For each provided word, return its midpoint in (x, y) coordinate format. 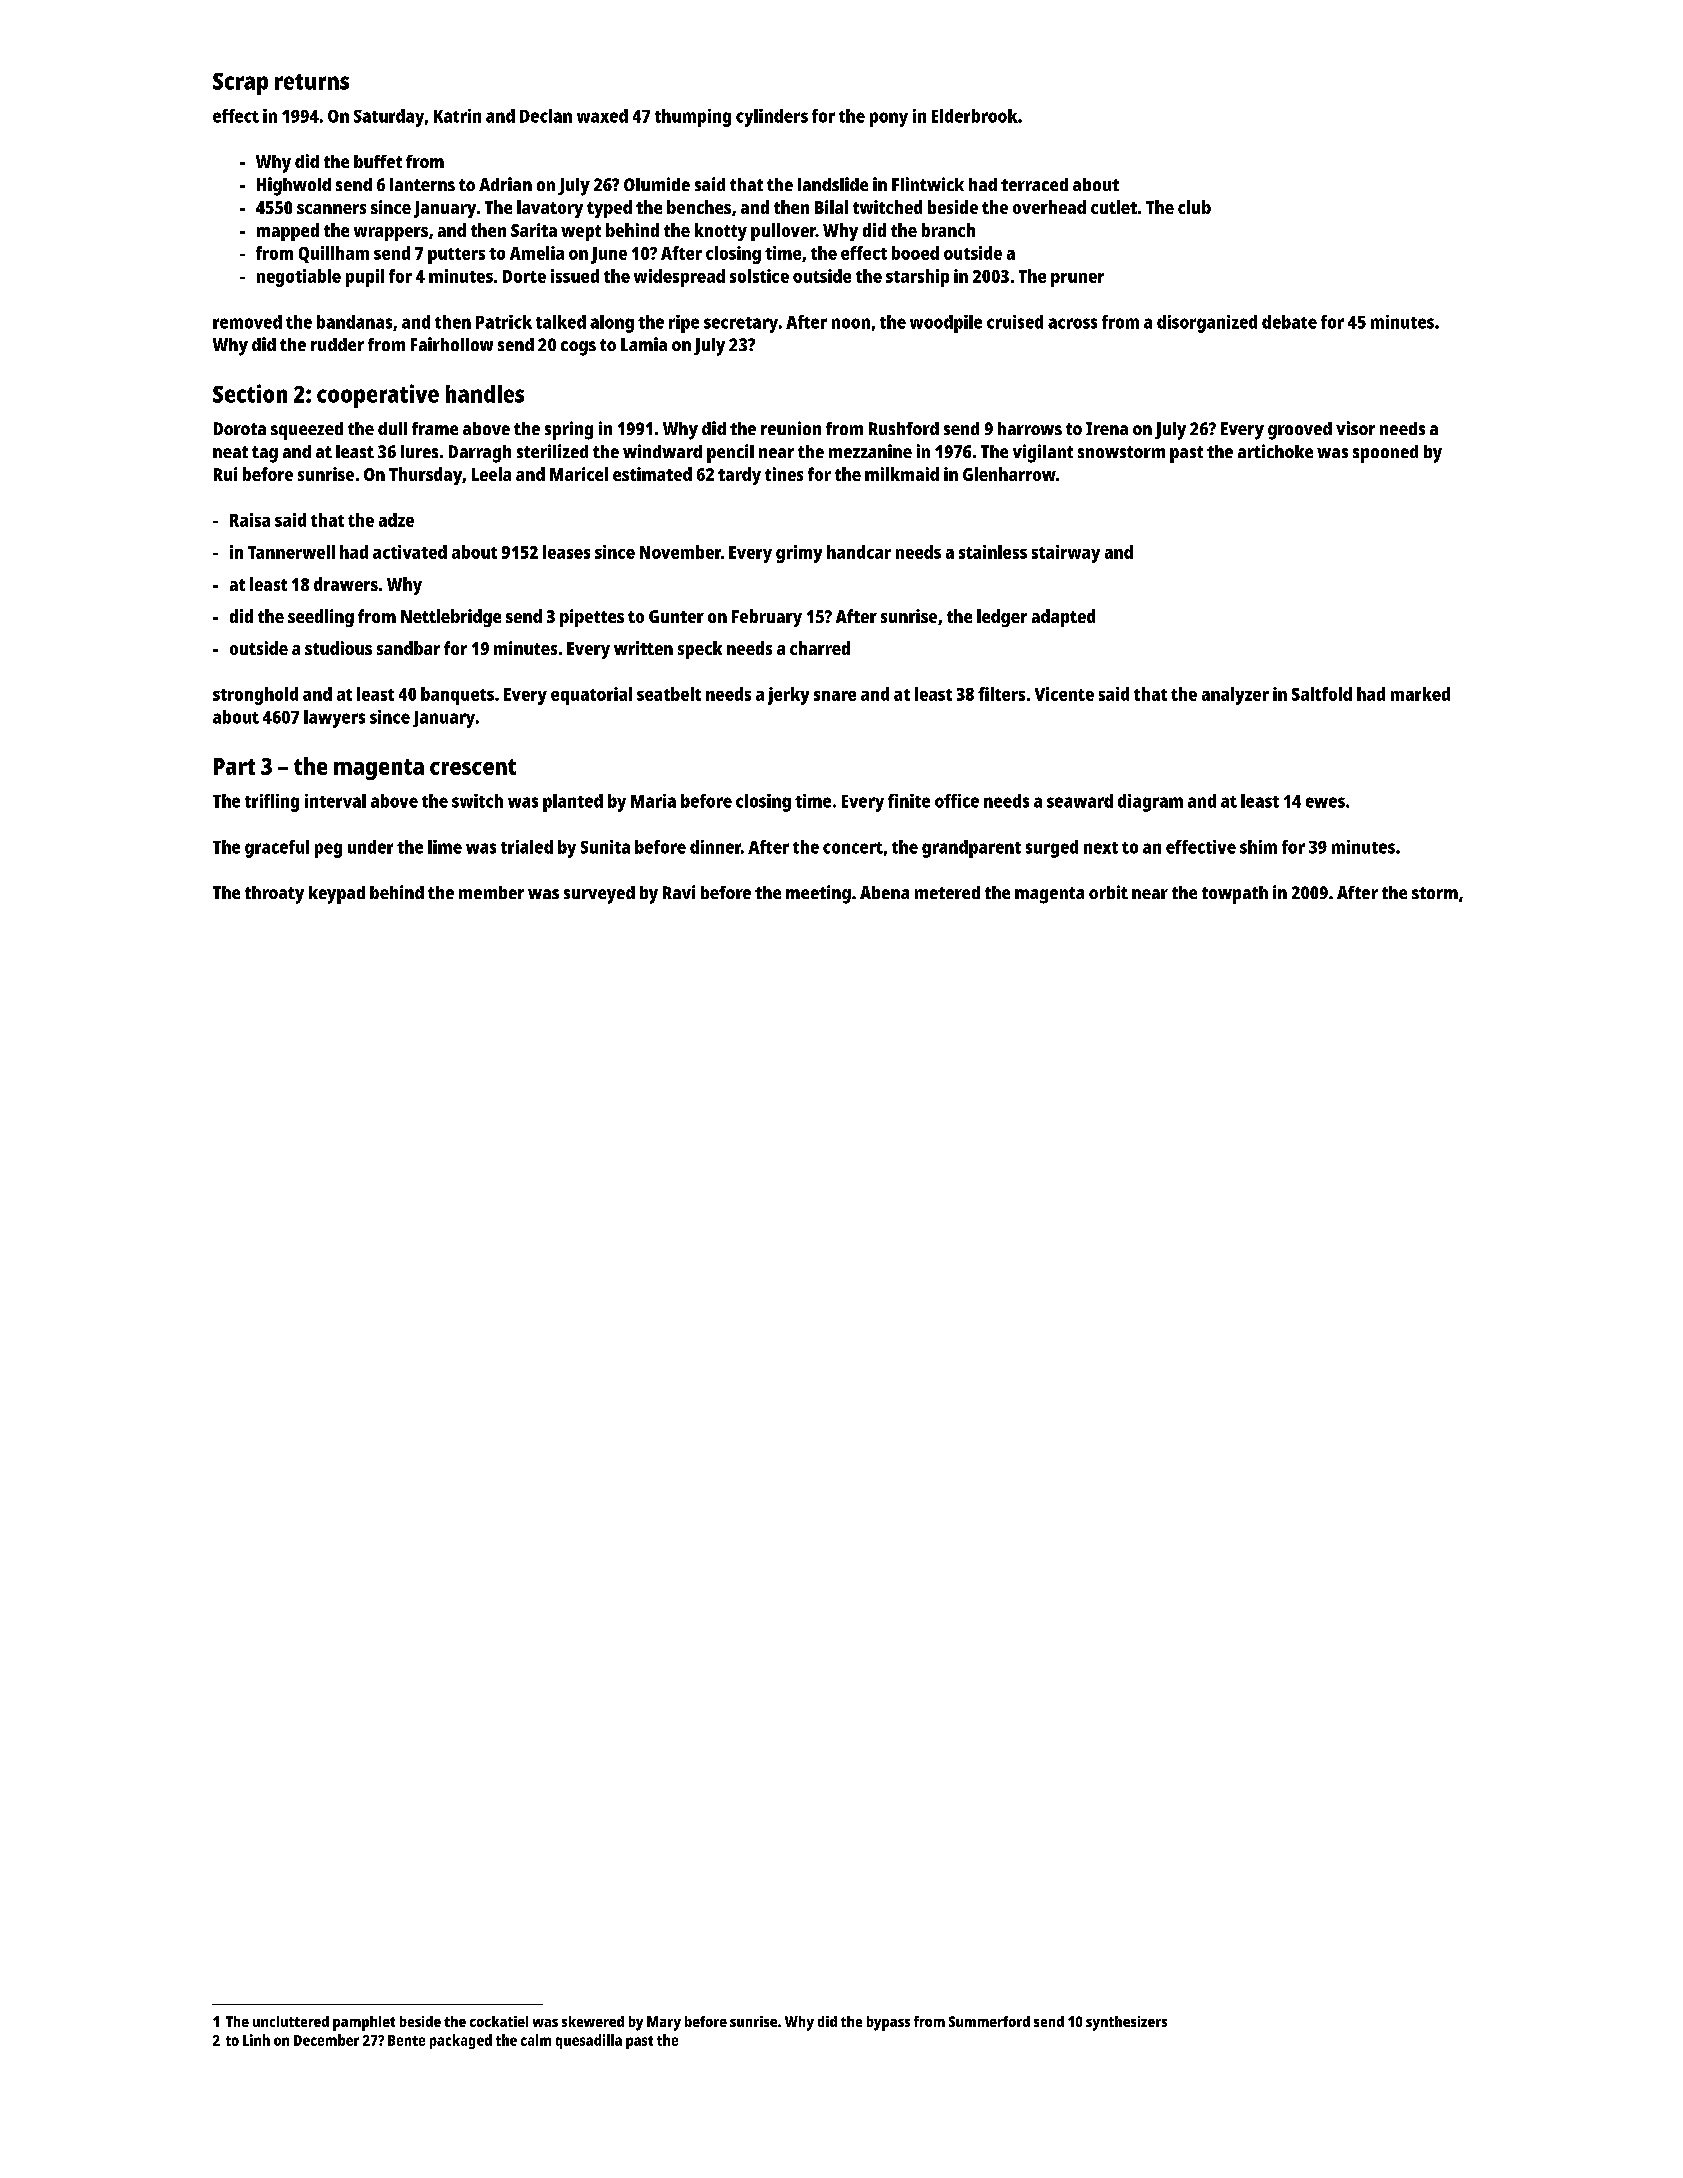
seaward (1080, 801)
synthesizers (1126, 2023)
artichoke (1275, 451)
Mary (664, 2023)
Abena (884, 892)
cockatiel (499, 2021)
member (491, 892)
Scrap (240, 84)
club (1194, 207)
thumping (693, 118)
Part (234, 766)
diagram (1150, 803)
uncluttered (291, 2021)
